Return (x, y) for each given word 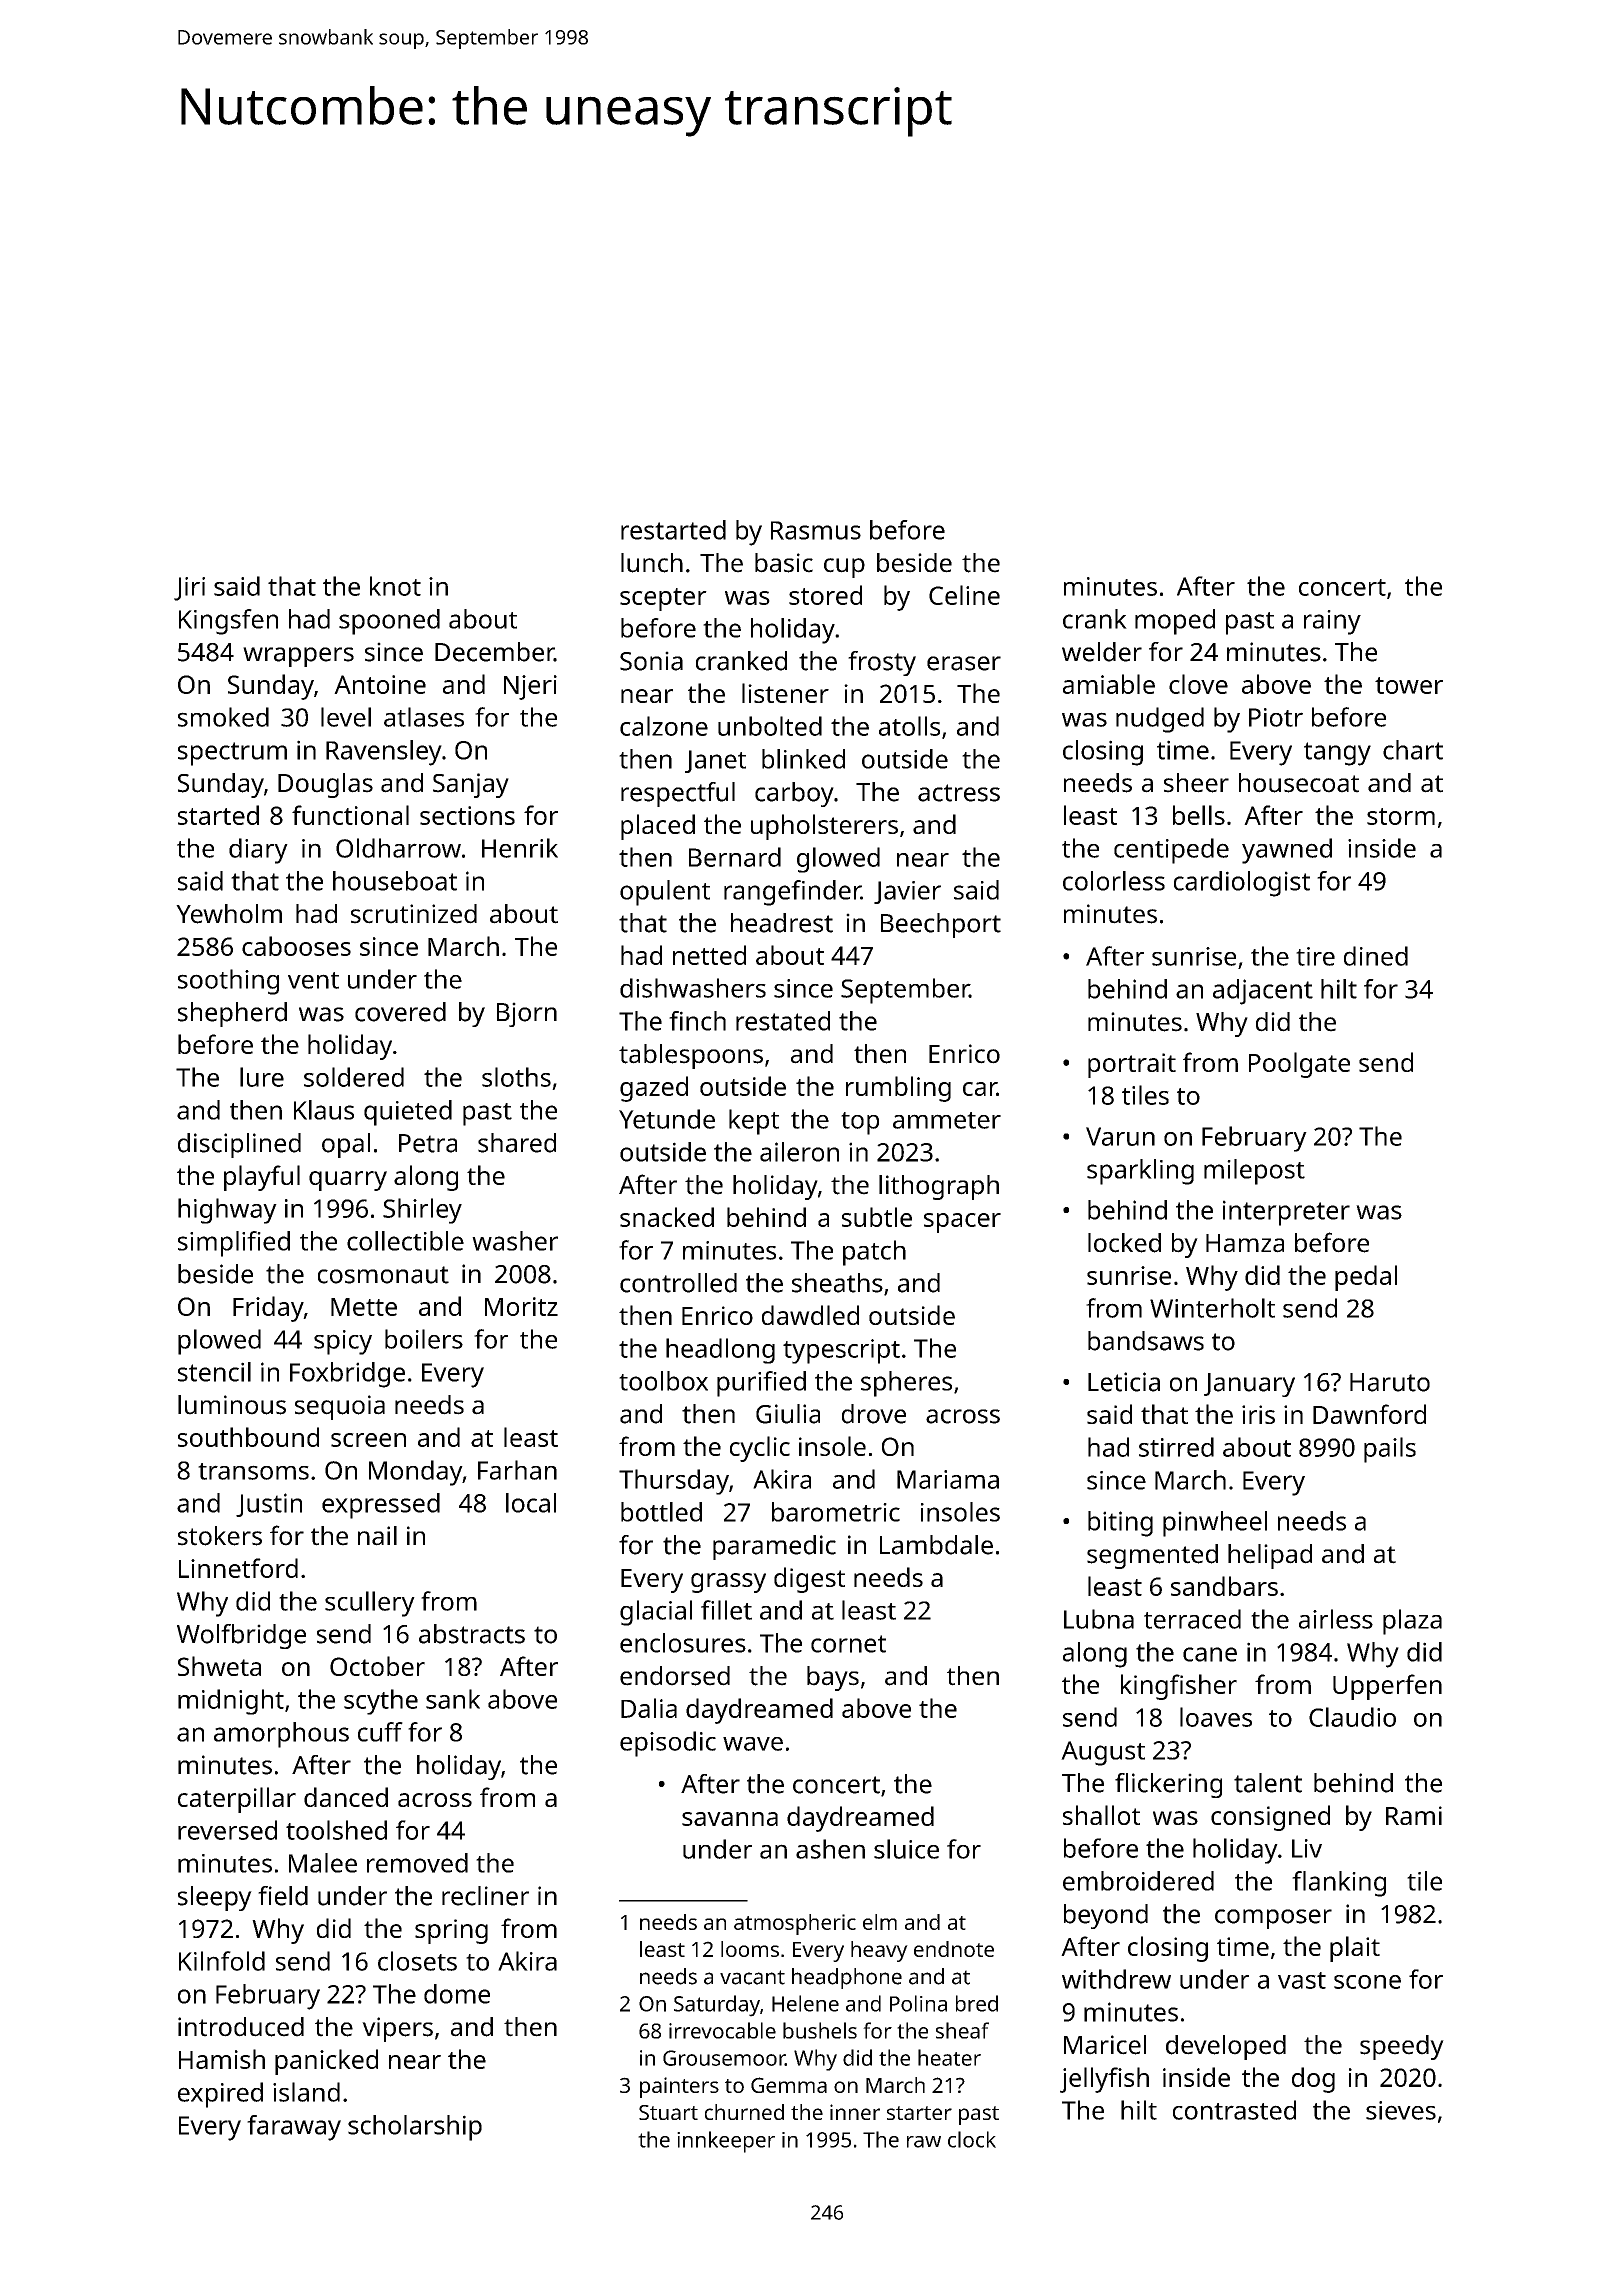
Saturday (717, 2006)
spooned (389, 622)
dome (457, 1994)
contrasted (1234, 2110)
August (1103, 1753)
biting (1120, 1524)
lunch (652, 563)
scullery (370, 1604)
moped (1175, 622)
